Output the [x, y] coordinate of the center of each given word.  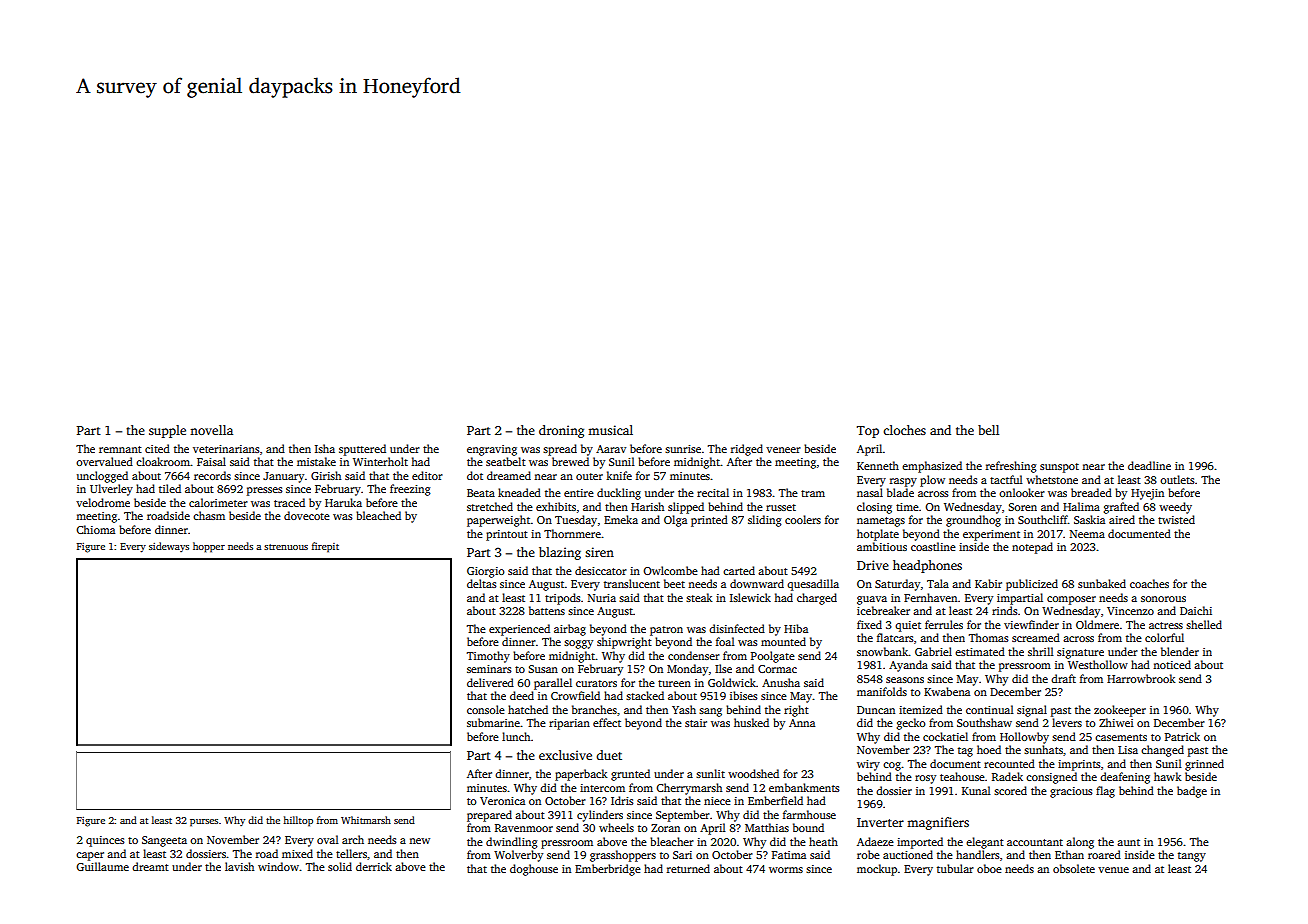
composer [1071, 600]
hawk [1167, 776]
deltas [482, 583]
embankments [804, 787]
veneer [783, 450]
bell [988, 430]
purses [204, 823]
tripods [563, 599]
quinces [105, 841]
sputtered [362, 450]
